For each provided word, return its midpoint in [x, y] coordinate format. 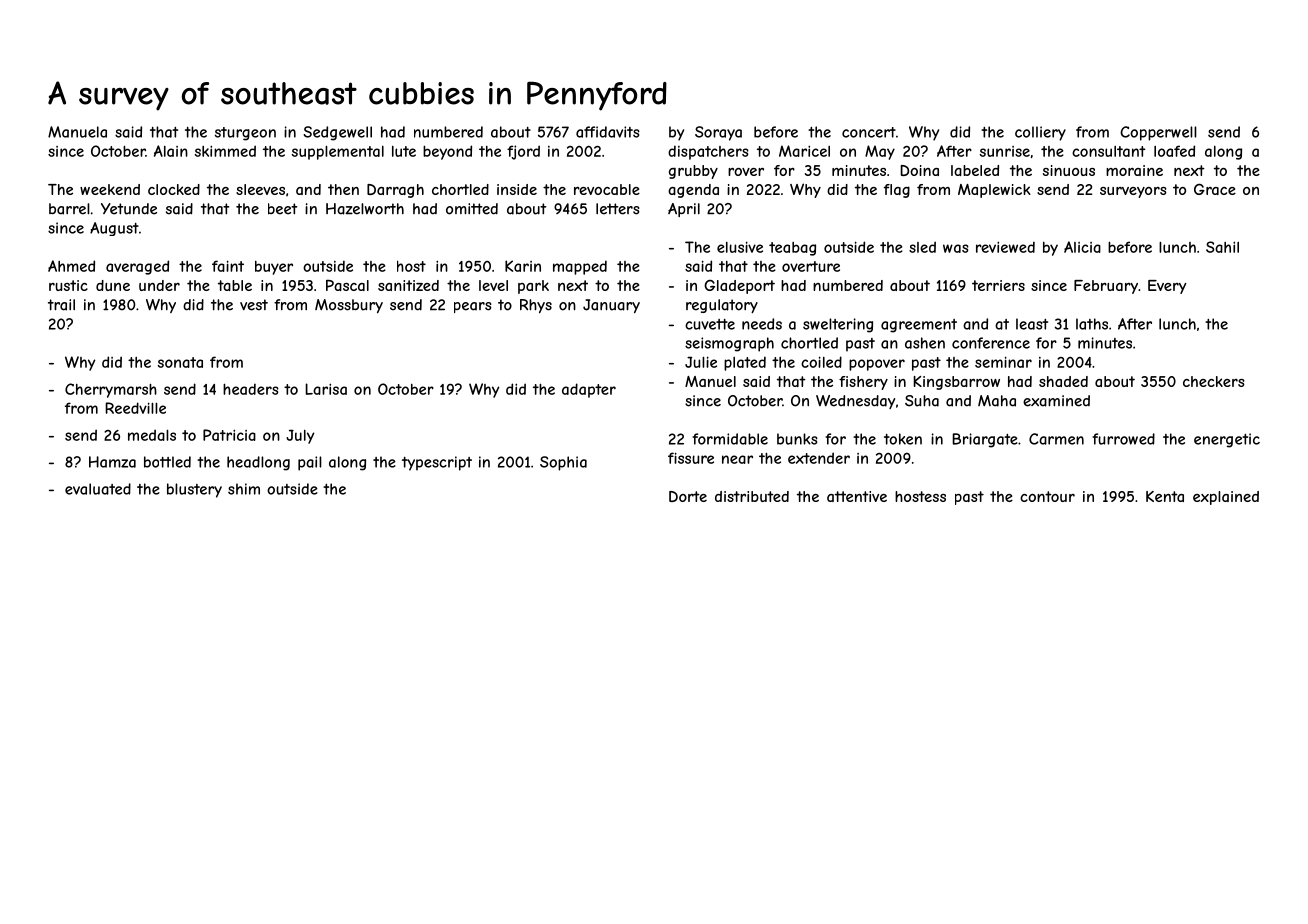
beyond [447, 152]
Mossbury [349, 306]
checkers [1214, 381]
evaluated [98, 489]
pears [473, 307]
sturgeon [245, 134]
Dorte [688, 496]
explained [1226, 498]
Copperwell [1158, 133]
